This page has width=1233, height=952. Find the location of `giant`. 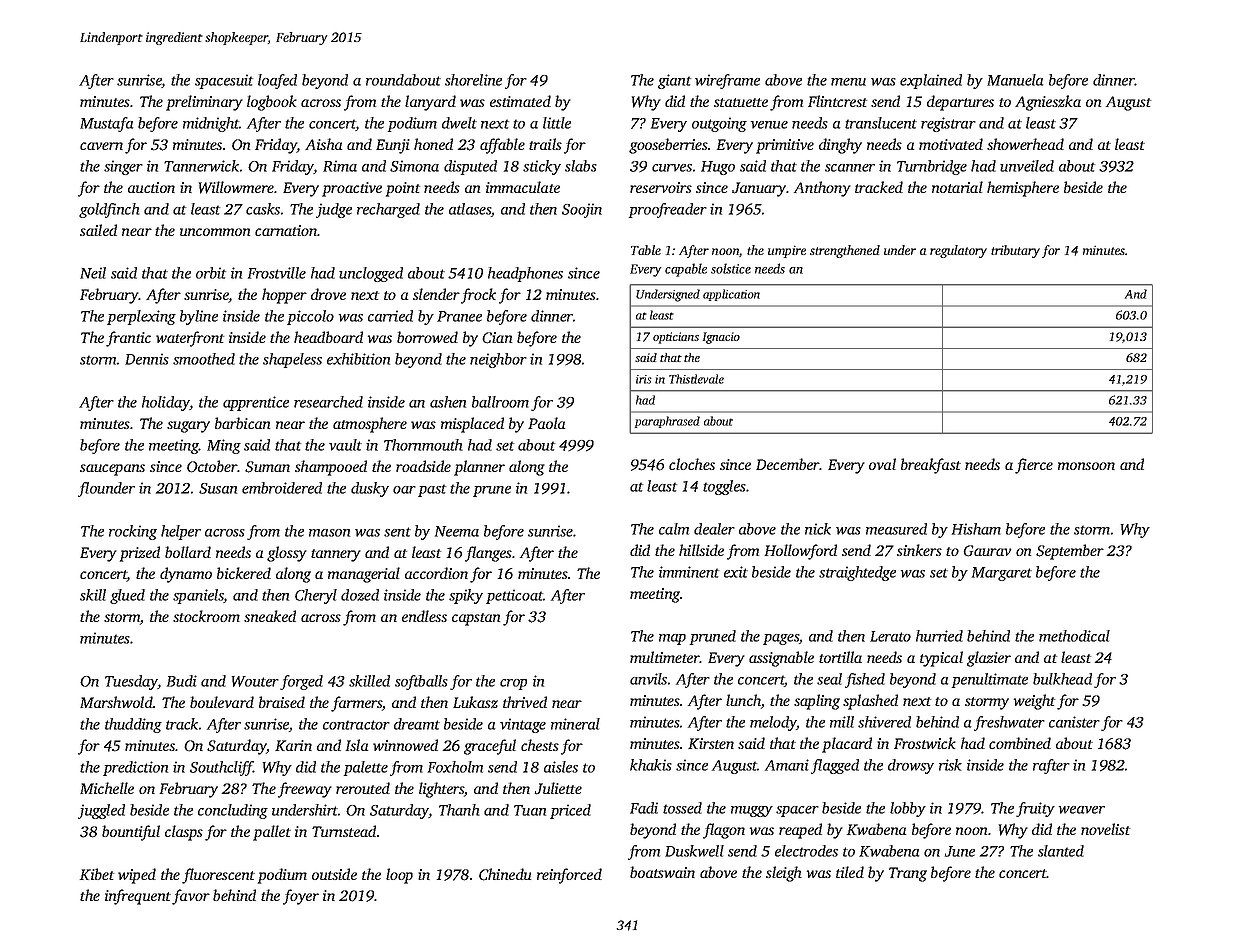

giant is located at coordinates (674, 81).
